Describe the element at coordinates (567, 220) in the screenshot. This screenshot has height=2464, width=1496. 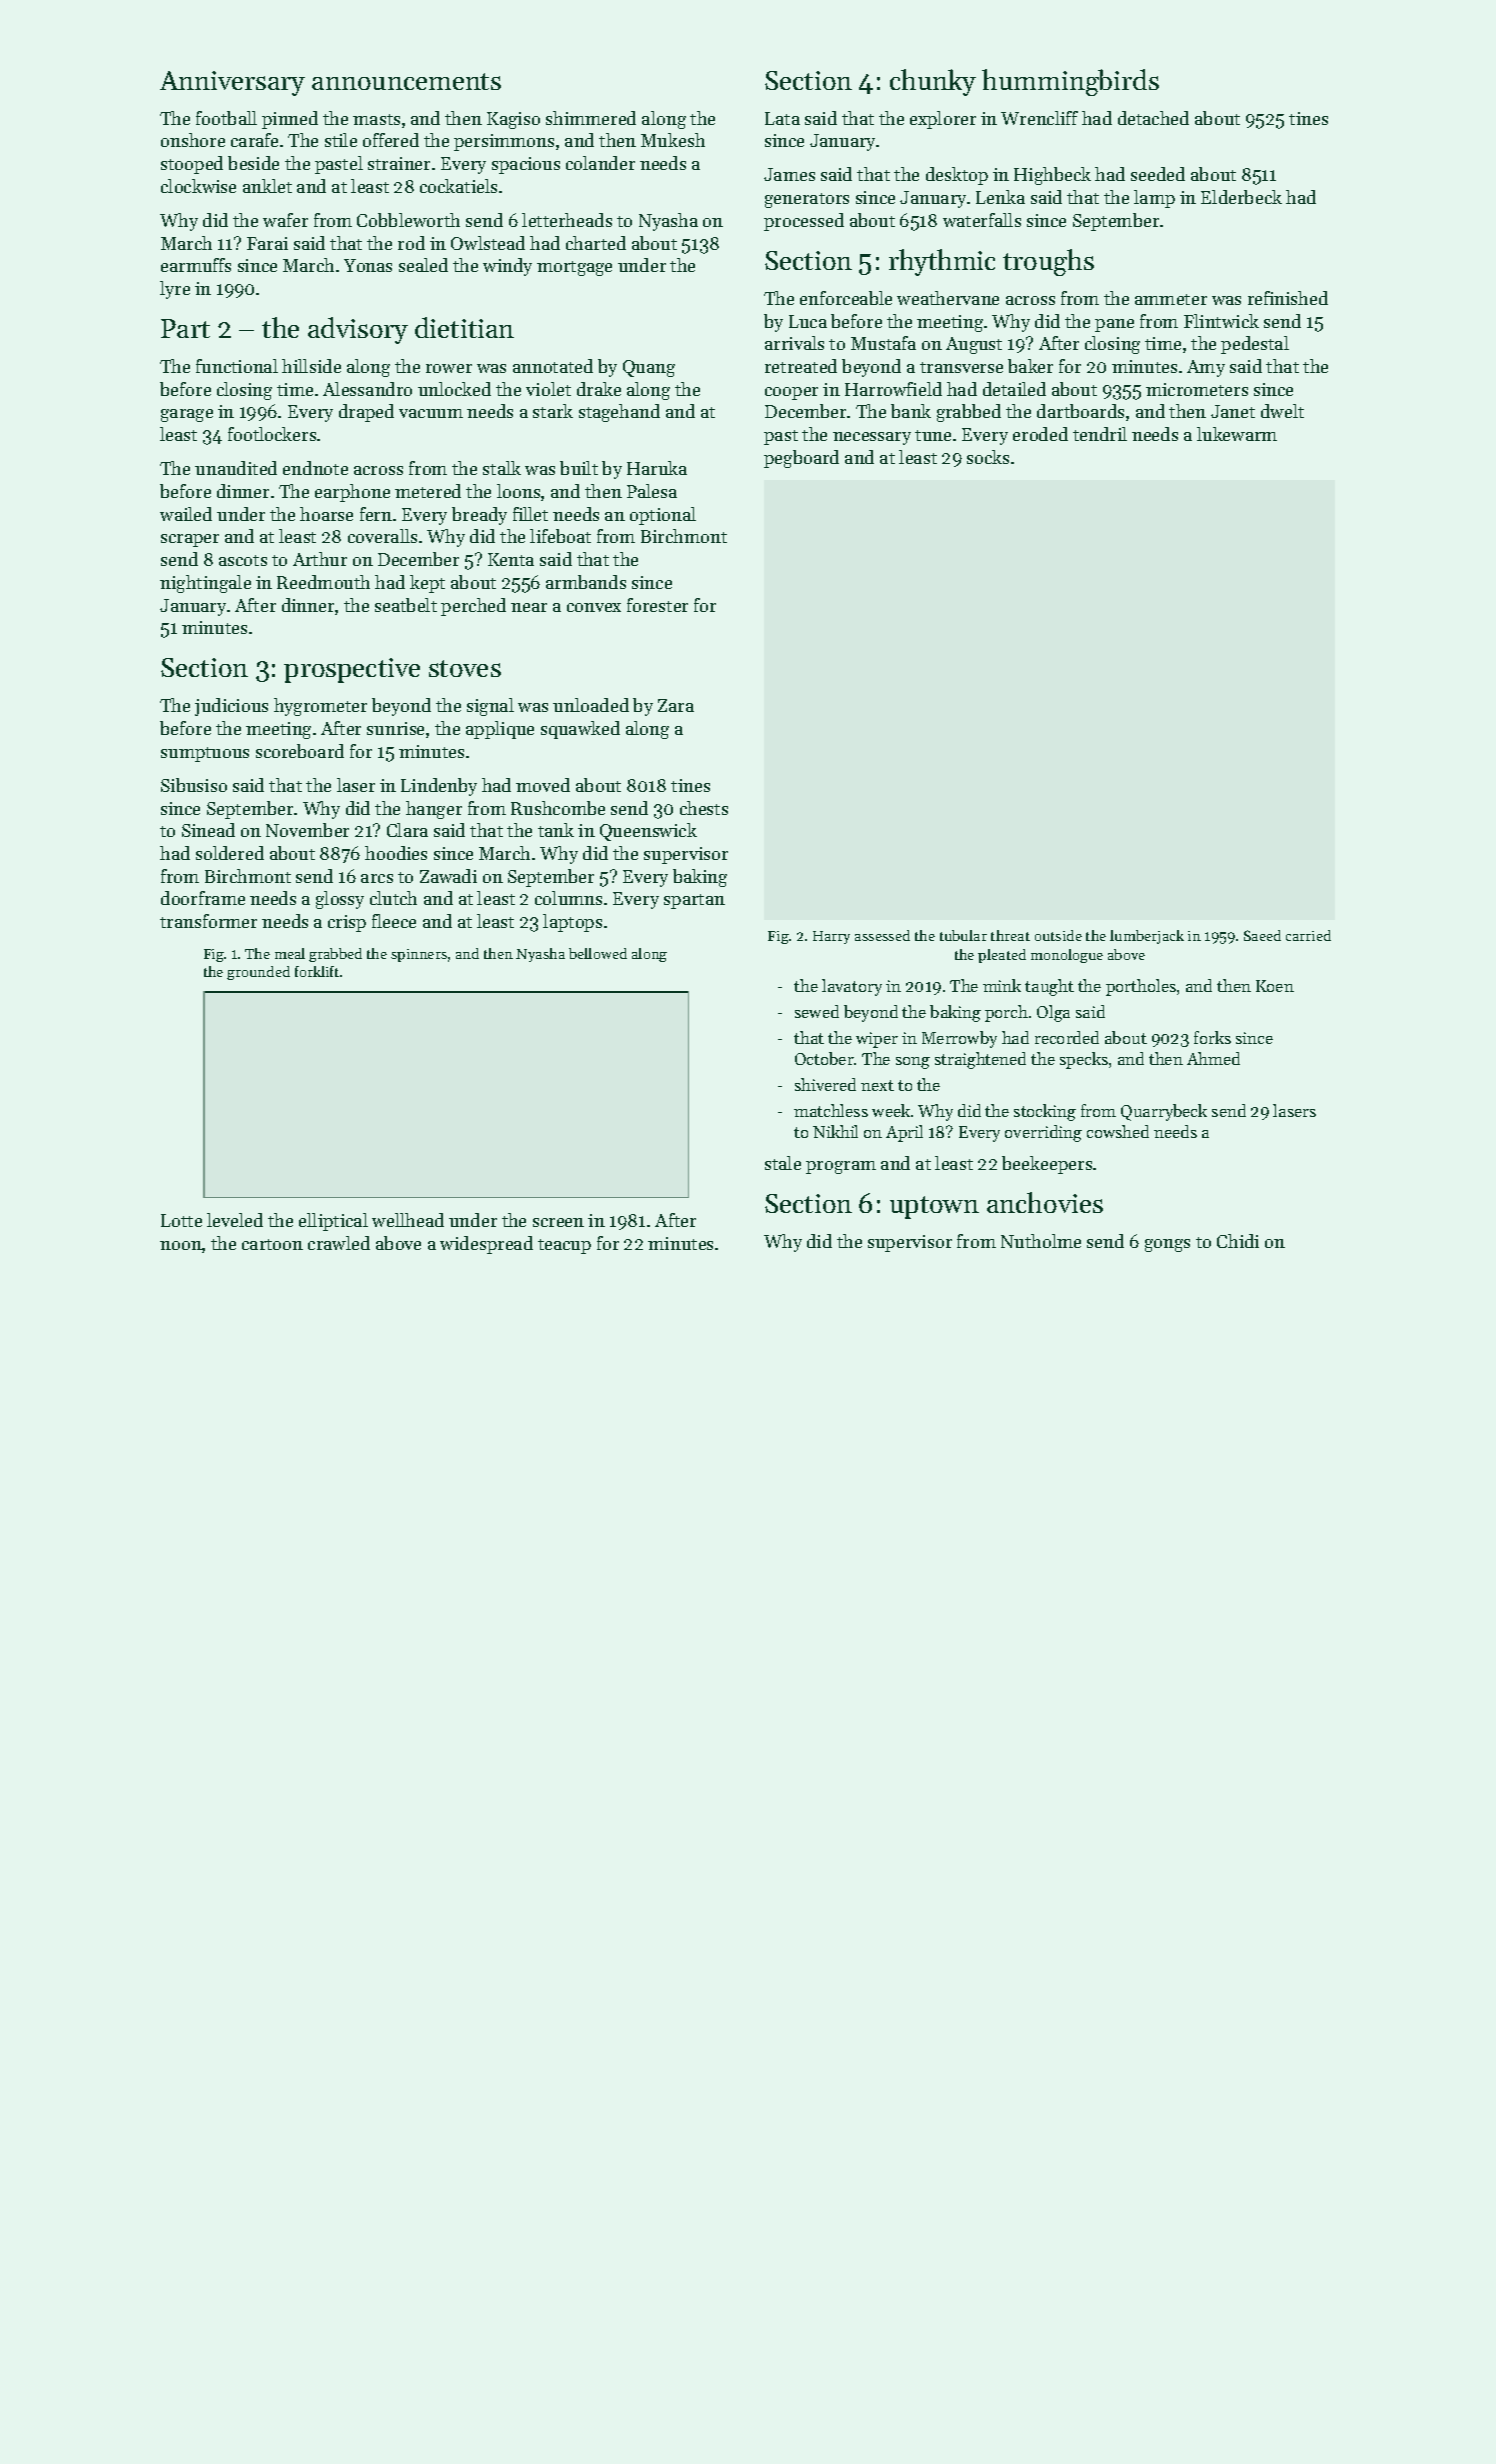
I see `letterheads` at that location.
